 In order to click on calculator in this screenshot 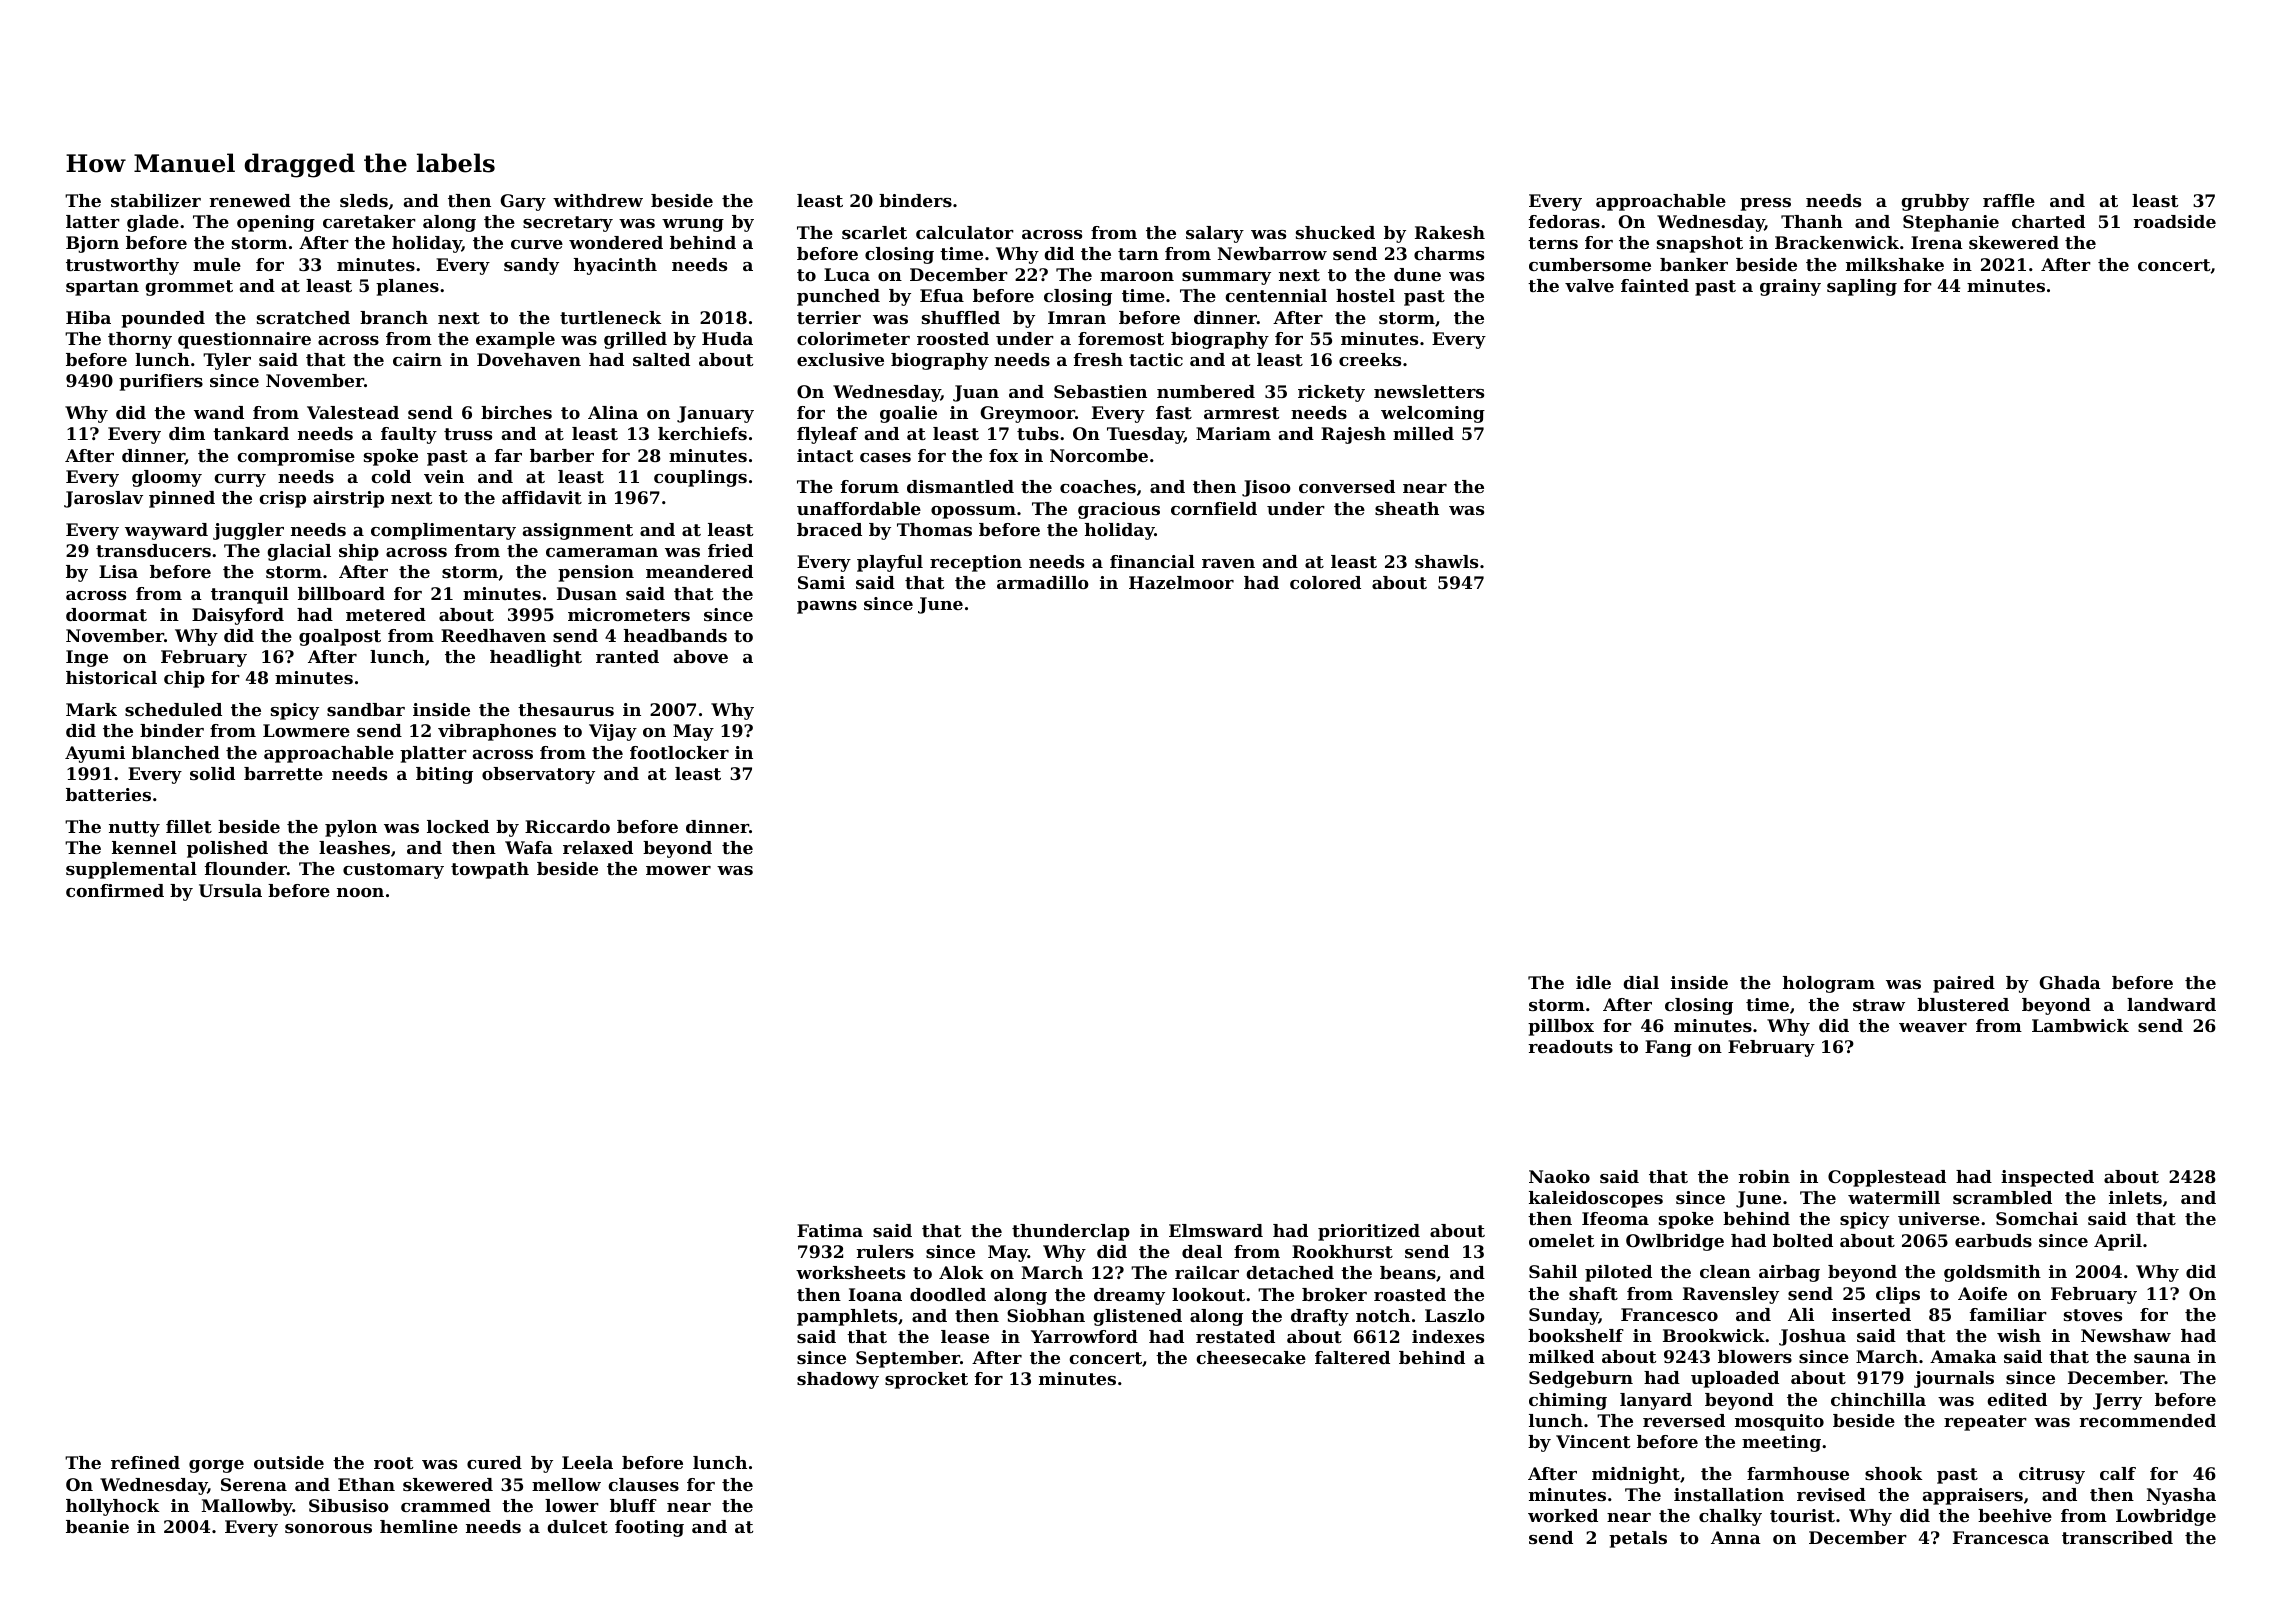, I will do `click(965, 232)`.
